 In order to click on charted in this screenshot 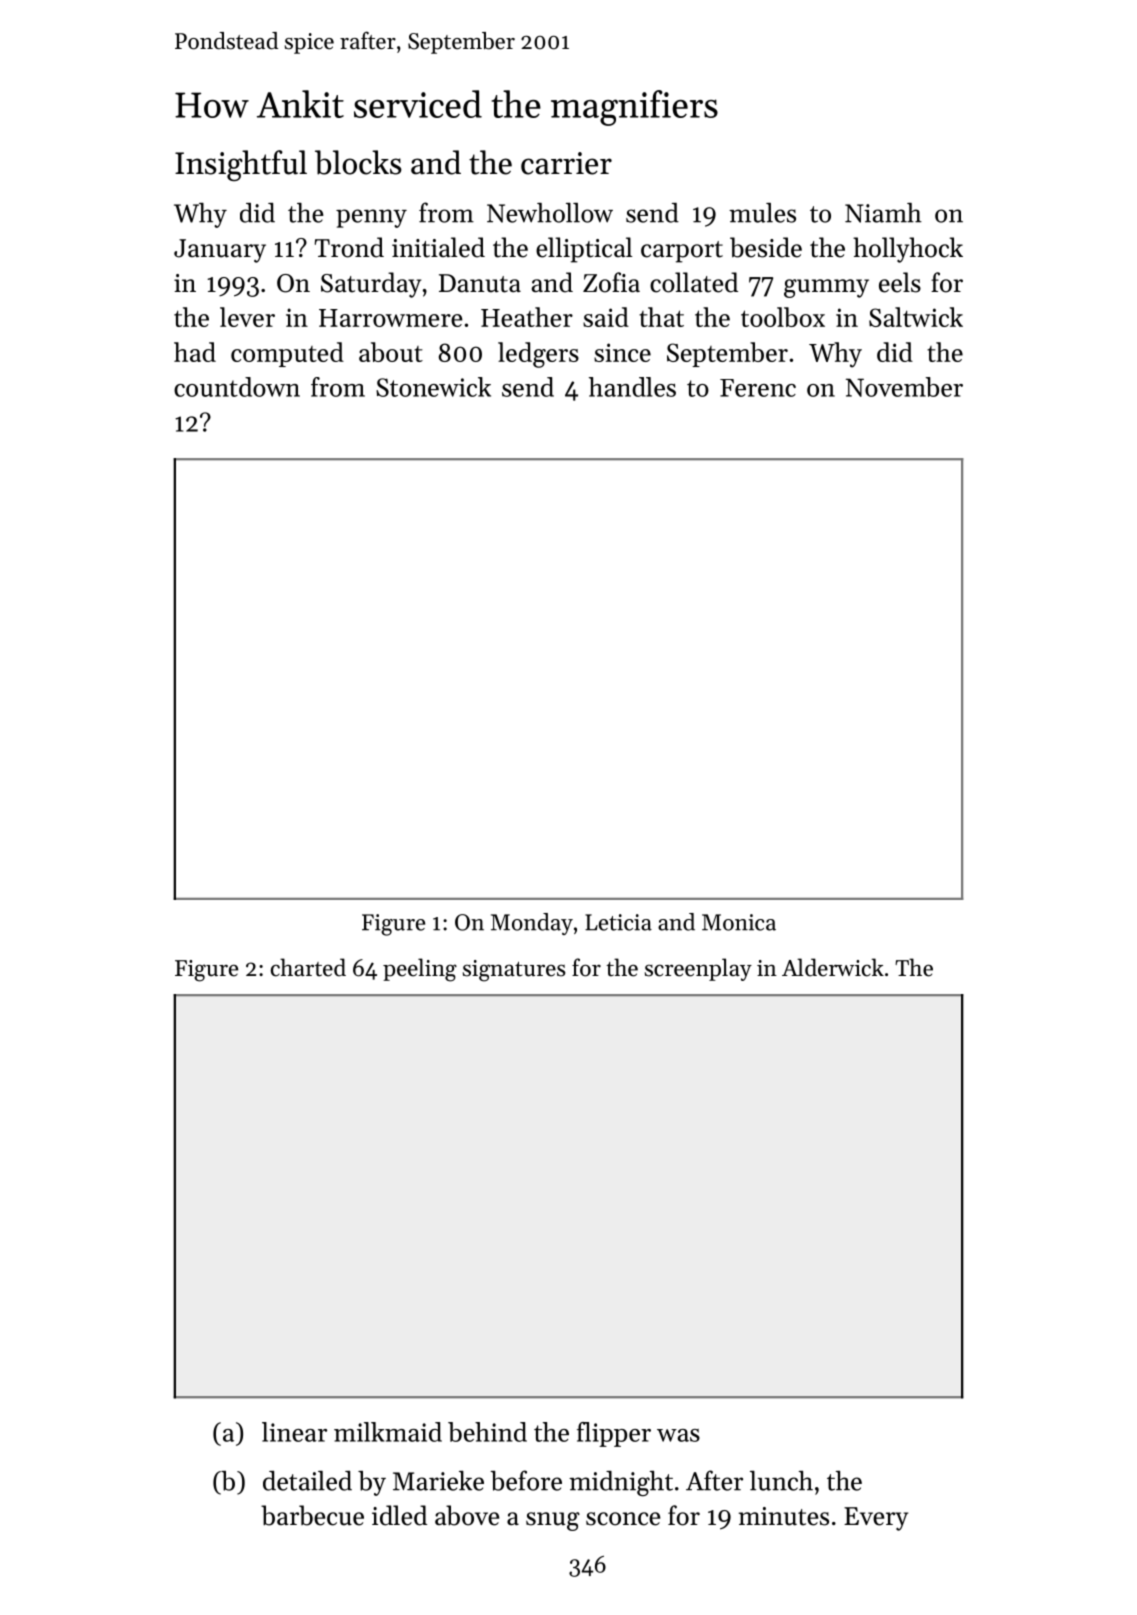, I will do `click(308, 967)`.
